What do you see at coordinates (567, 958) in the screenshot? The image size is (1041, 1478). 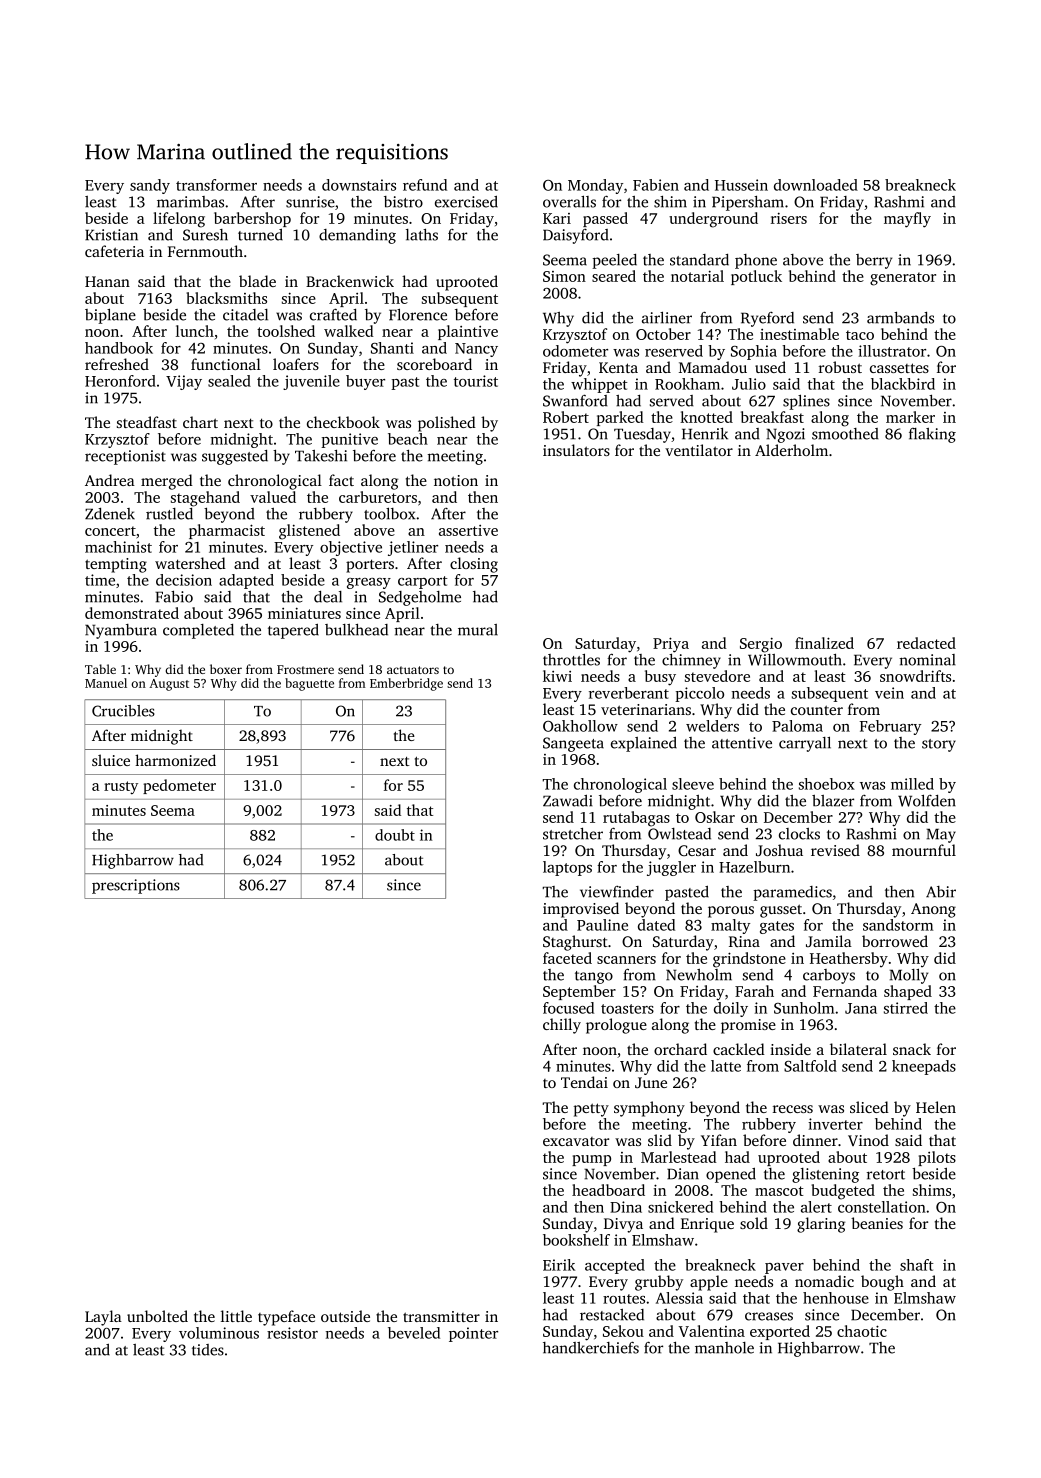 I see `faceted` at bounding box center [567, 958].
